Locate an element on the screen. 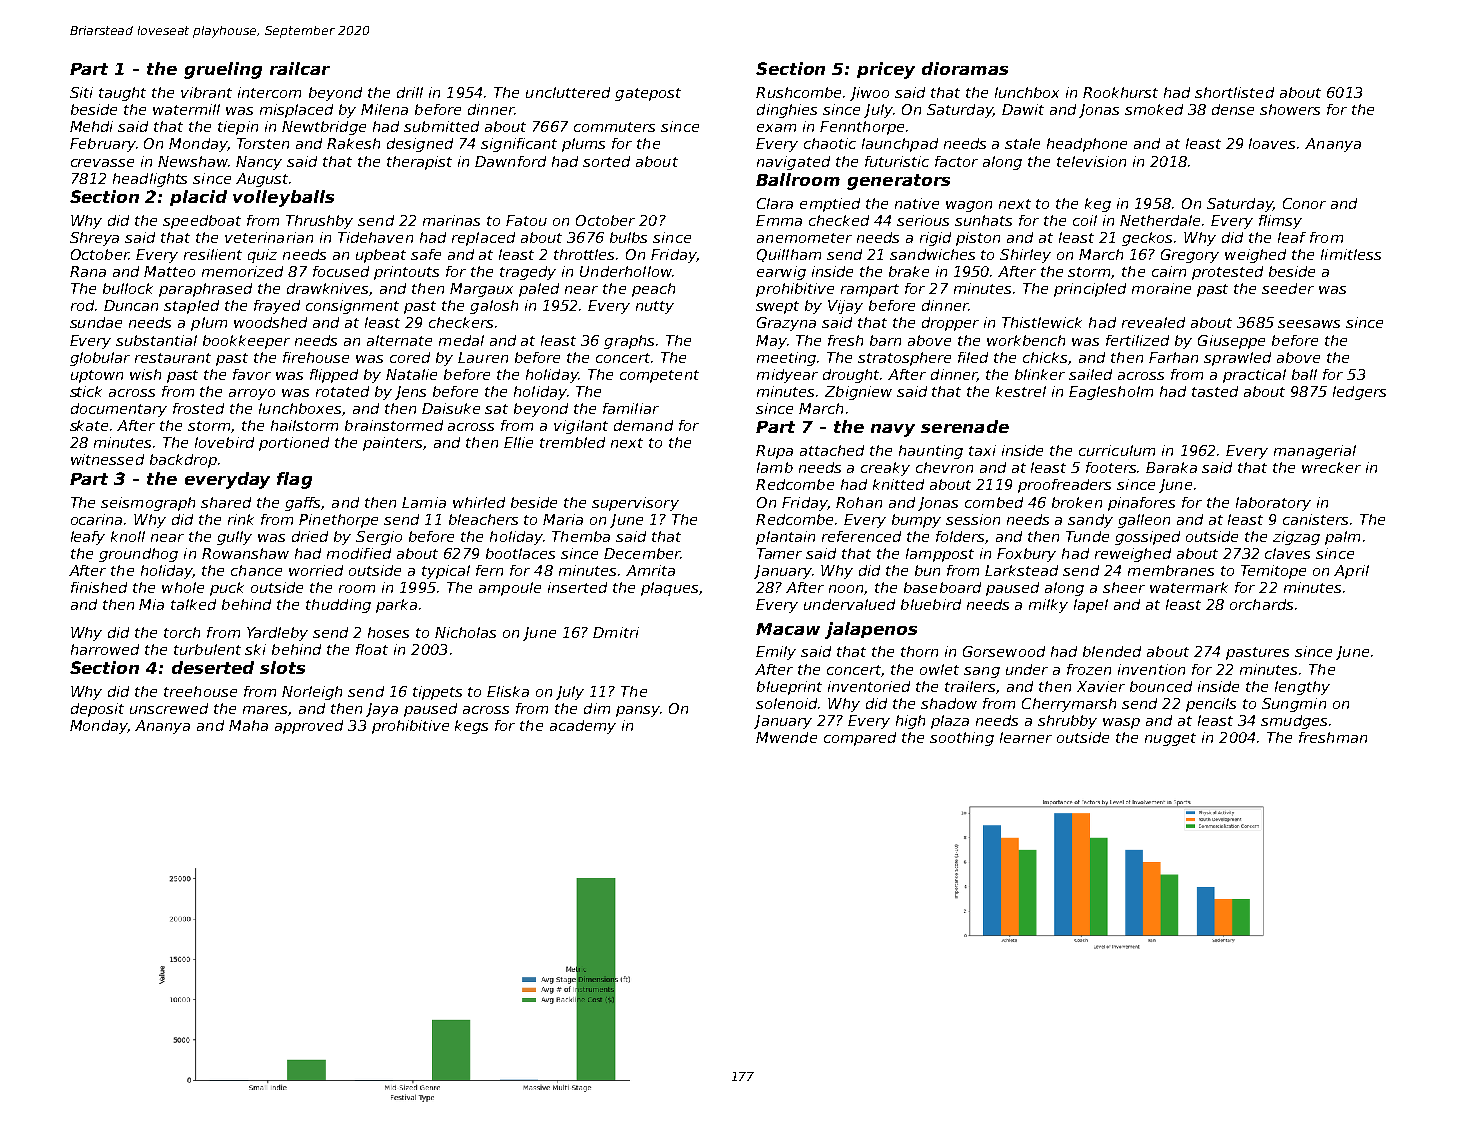 The image size is (1461, 1129). significant is located at coordinates (519, 145).
